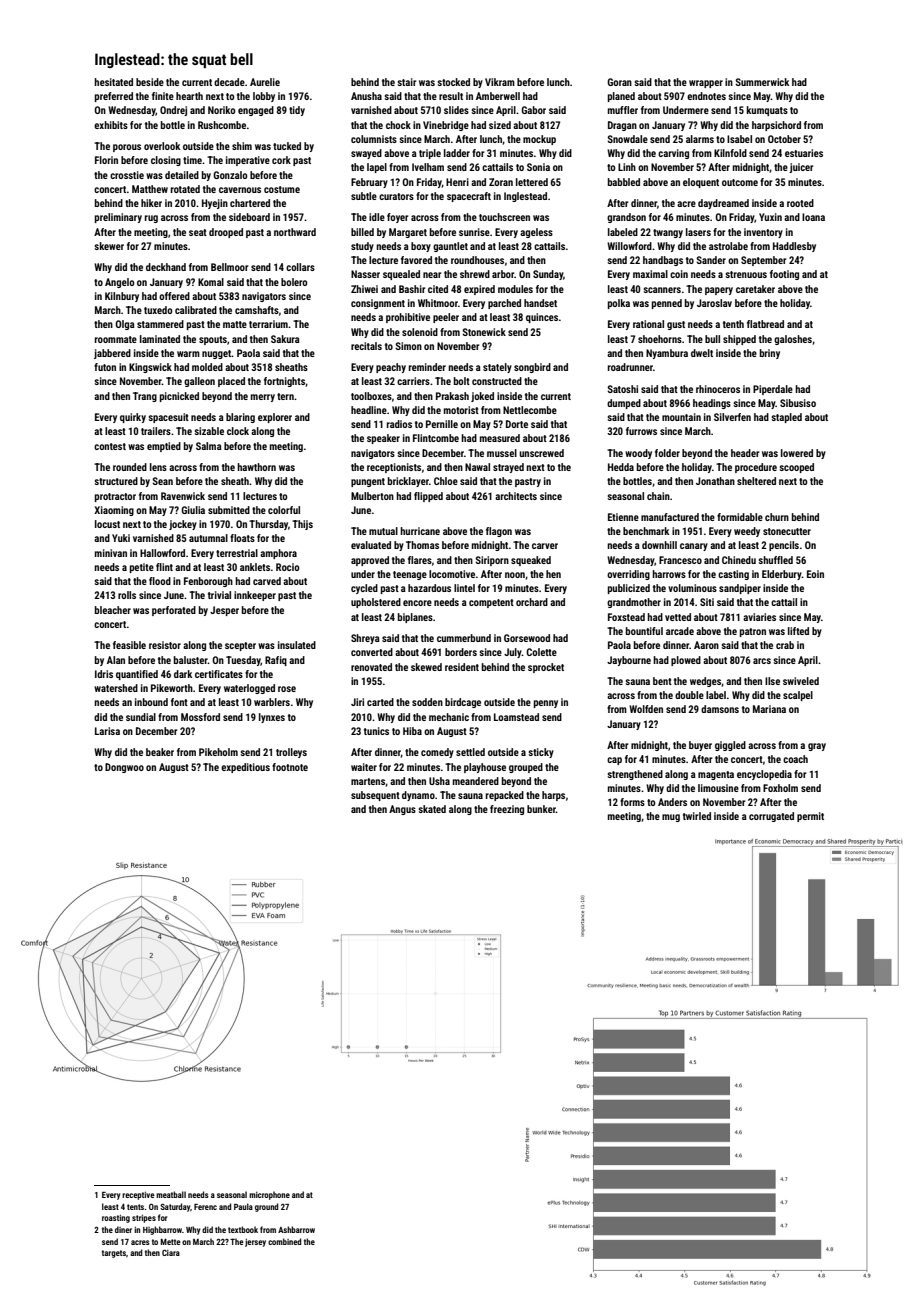 This screenshot has width=924, height=1308. What do you see at coordinates (296, 1229) in the screenshot?
I see `Ashbarrow` at bounding box center [296, 1229].
